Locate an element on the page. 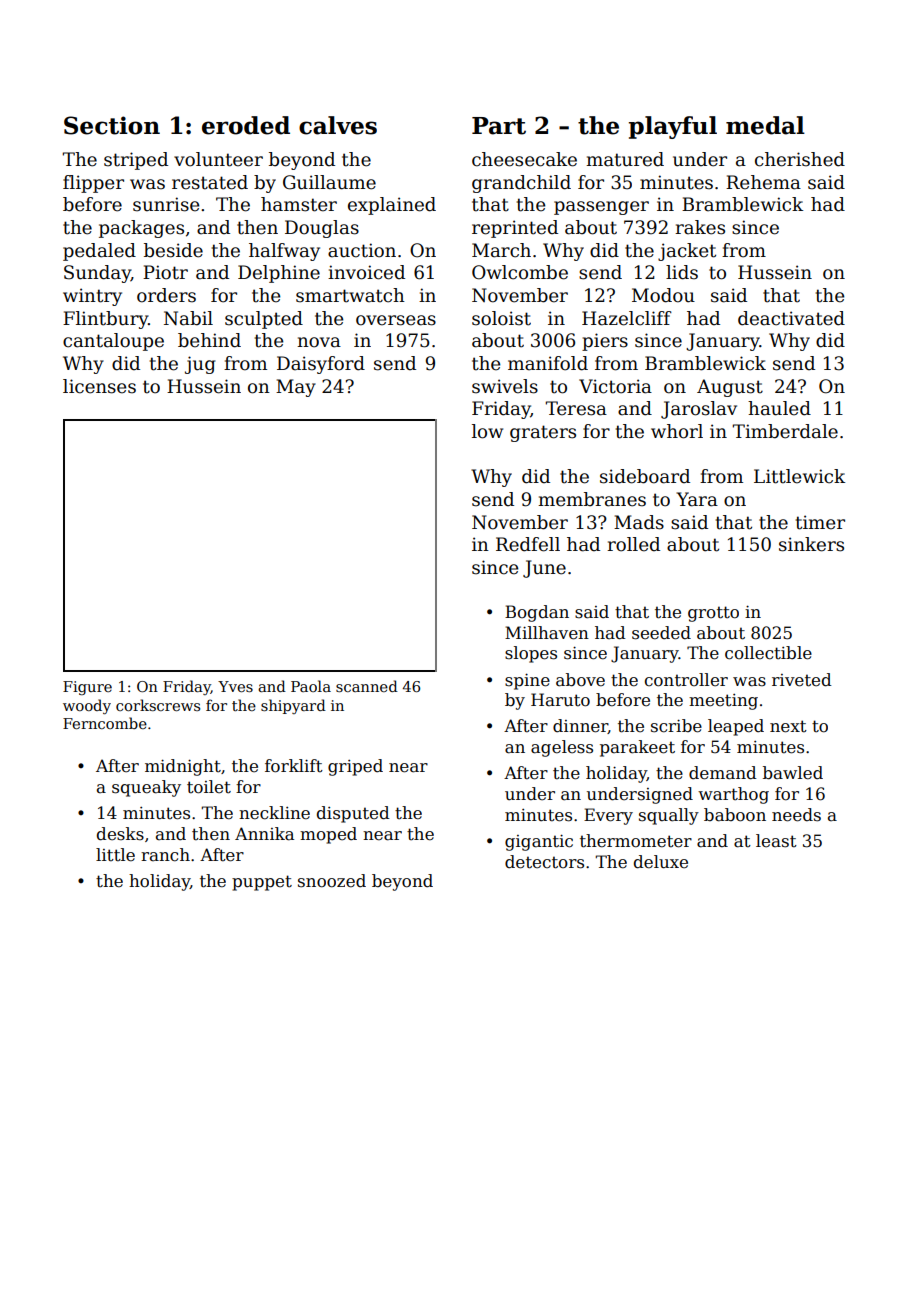 The width and height of the image is (908, 1316). snoozed is located at coordinates (332, 881).
